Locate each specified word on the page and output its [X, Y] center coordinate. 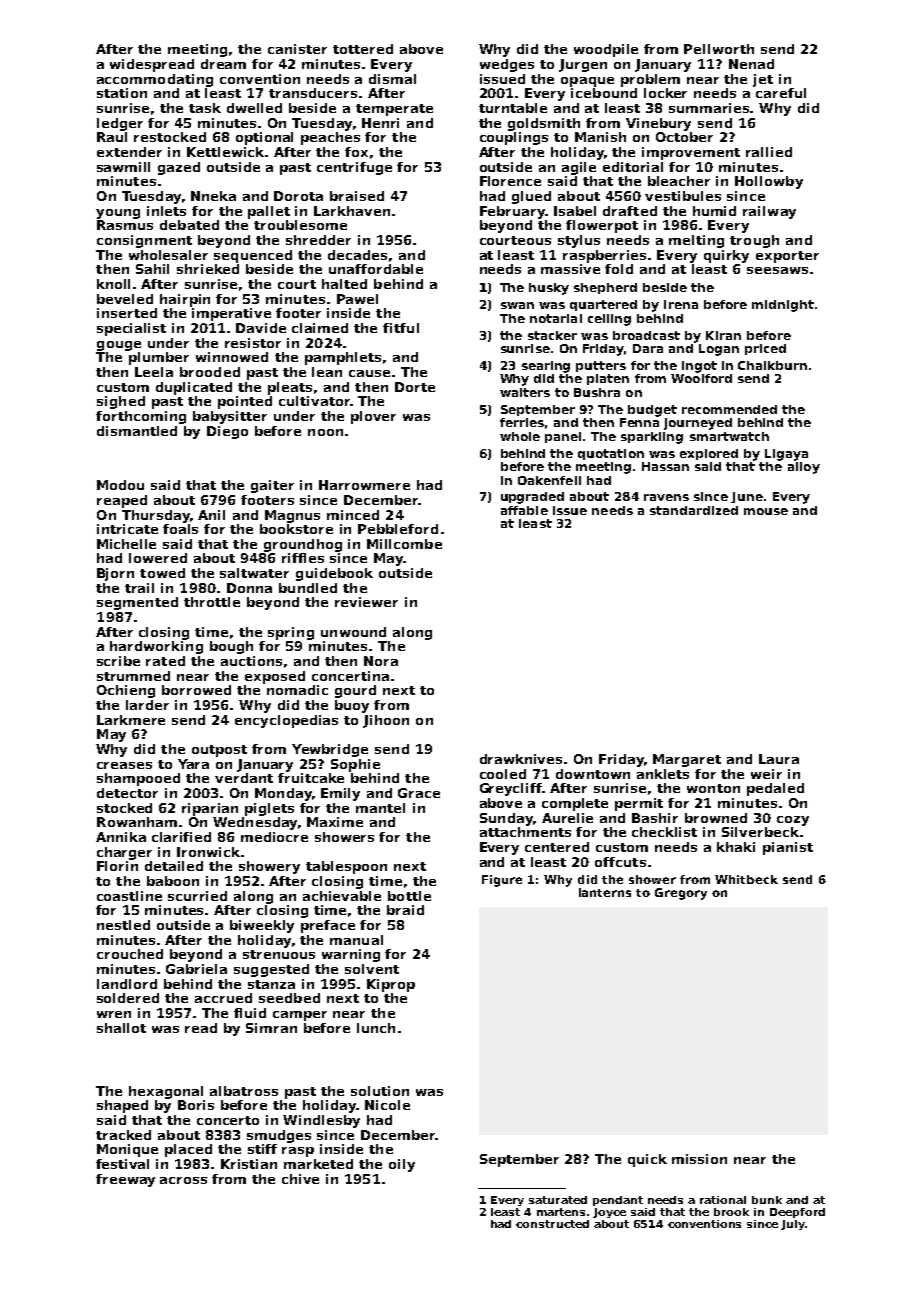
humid [714, 211]
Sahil [152, 269]
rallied [769, 152]
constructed [552, 1224]
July [793, 1225]
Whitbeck [746, 879]
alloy [804, 468]
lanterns [605, 892]
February [512, 212]
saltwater [254, 573]
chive [300, 1179]
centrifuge [354, 168]
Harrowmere [364, 485]
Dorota [298, 196]
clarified [181, 837]
